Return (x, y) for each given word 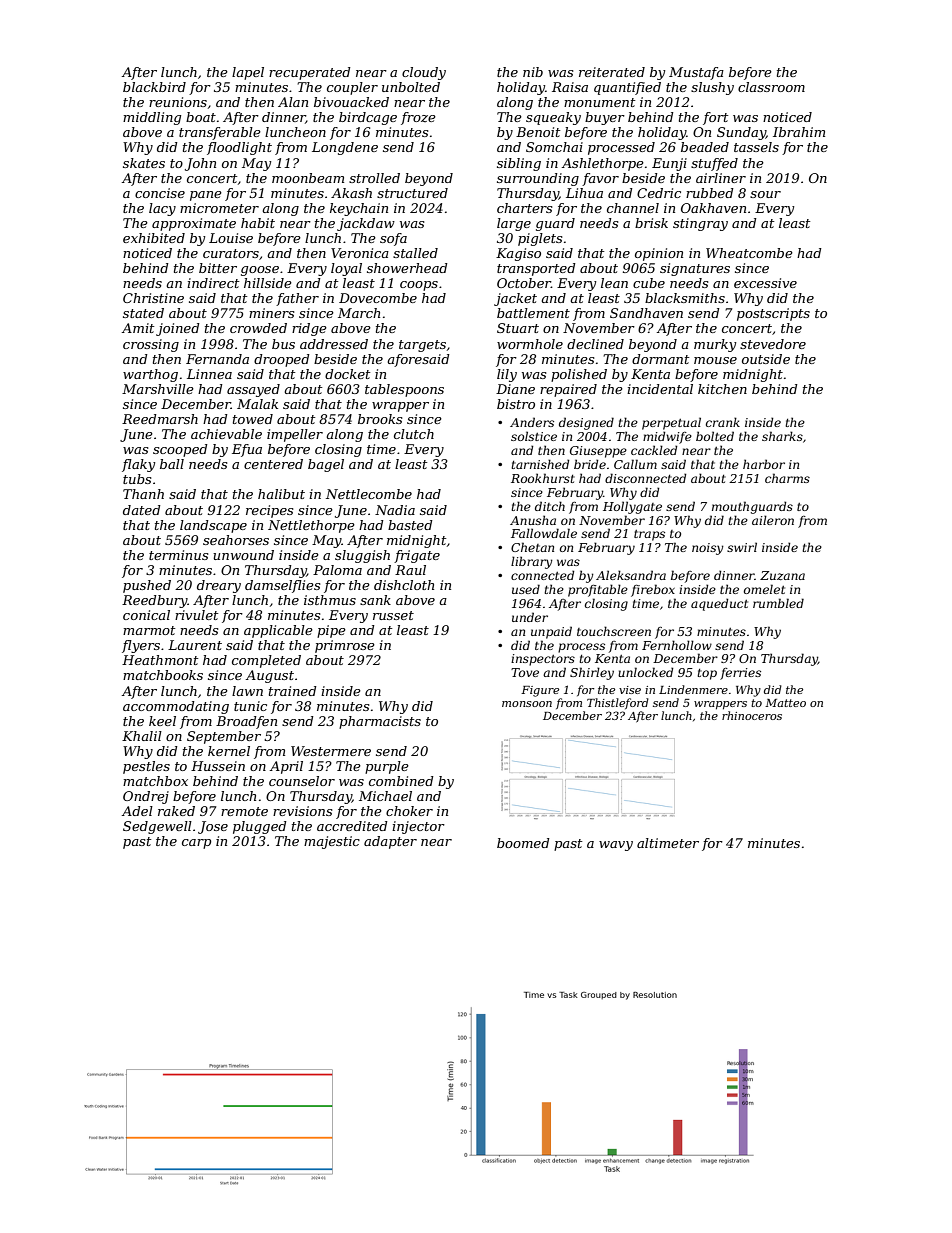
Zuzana (782, 575)
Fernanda (217, 359)
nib (533, 72)
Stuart (518, 328)
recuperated (310, 73)
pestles (146, 767)
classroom (771, 87)
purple (387, 767)
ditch (550, 506)
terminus (178, 555)
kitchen (722, 389)
